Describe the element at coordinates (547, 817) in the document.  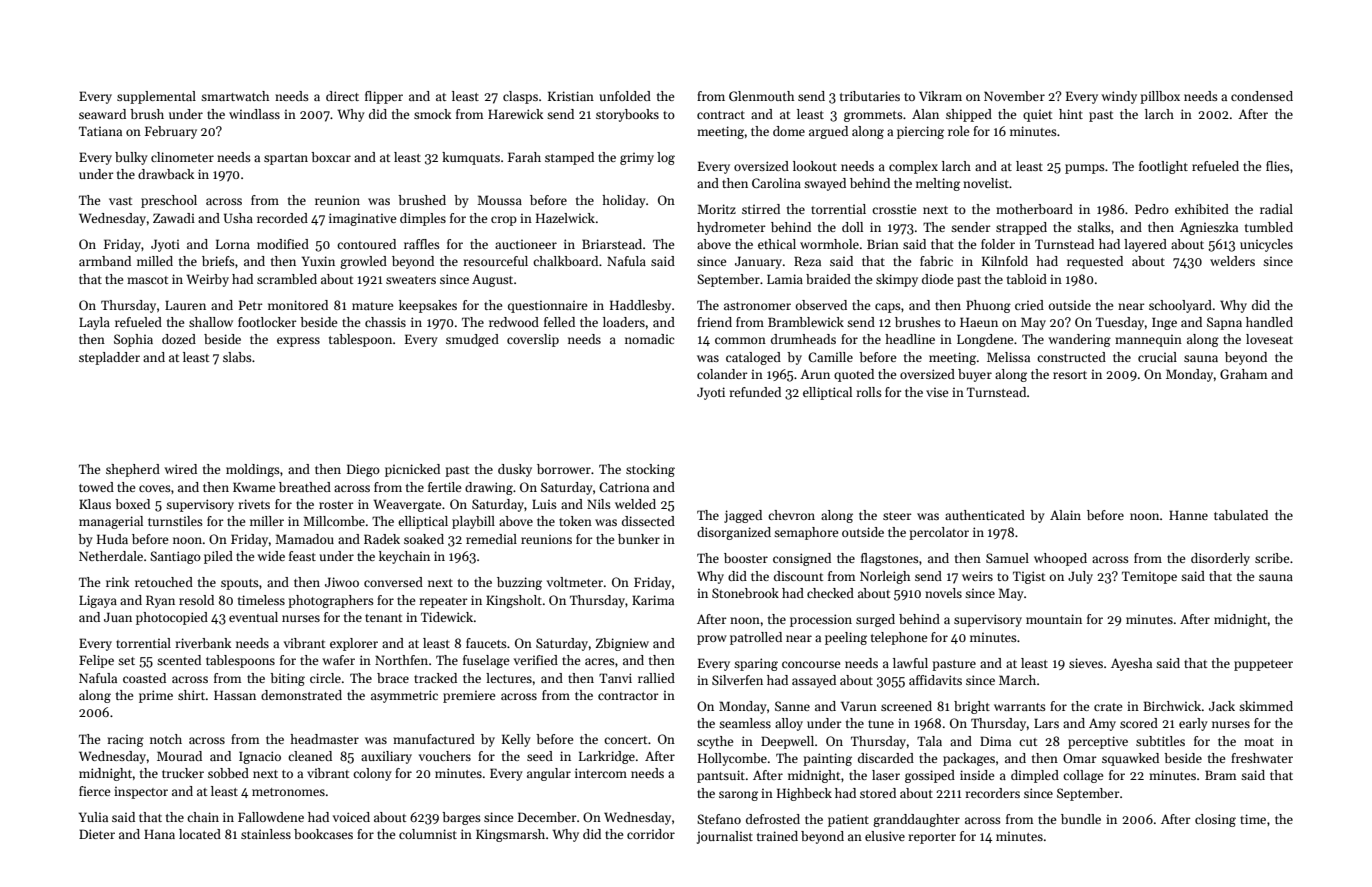
I see `December` at that location.
